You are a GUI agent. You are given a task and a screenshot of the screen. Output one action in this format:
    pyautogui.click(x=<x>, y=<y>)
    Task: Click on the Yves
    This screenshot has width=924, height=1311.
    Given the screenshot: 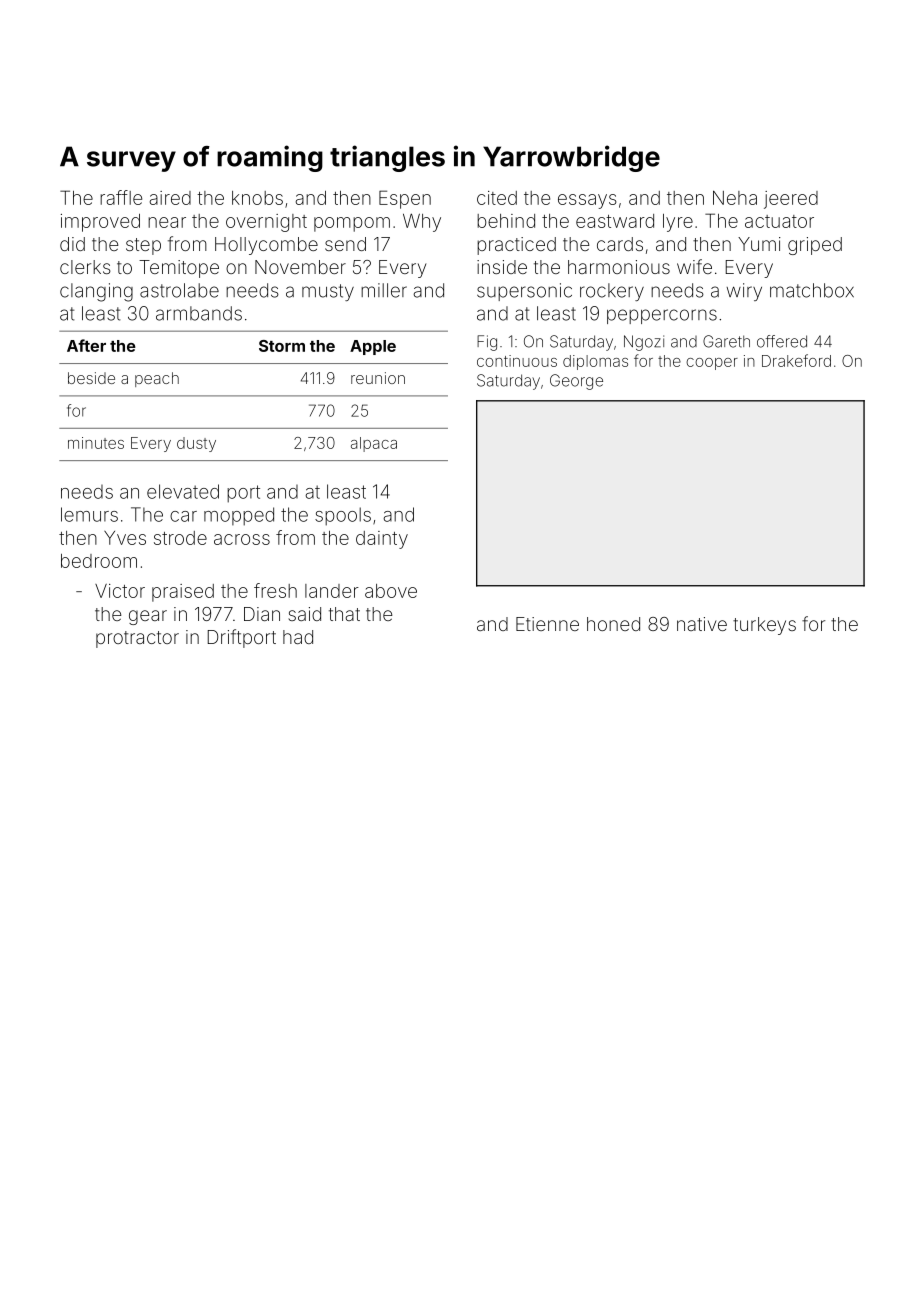 What is the action you would take?
    pyautogui.click(x=125, y=538)
